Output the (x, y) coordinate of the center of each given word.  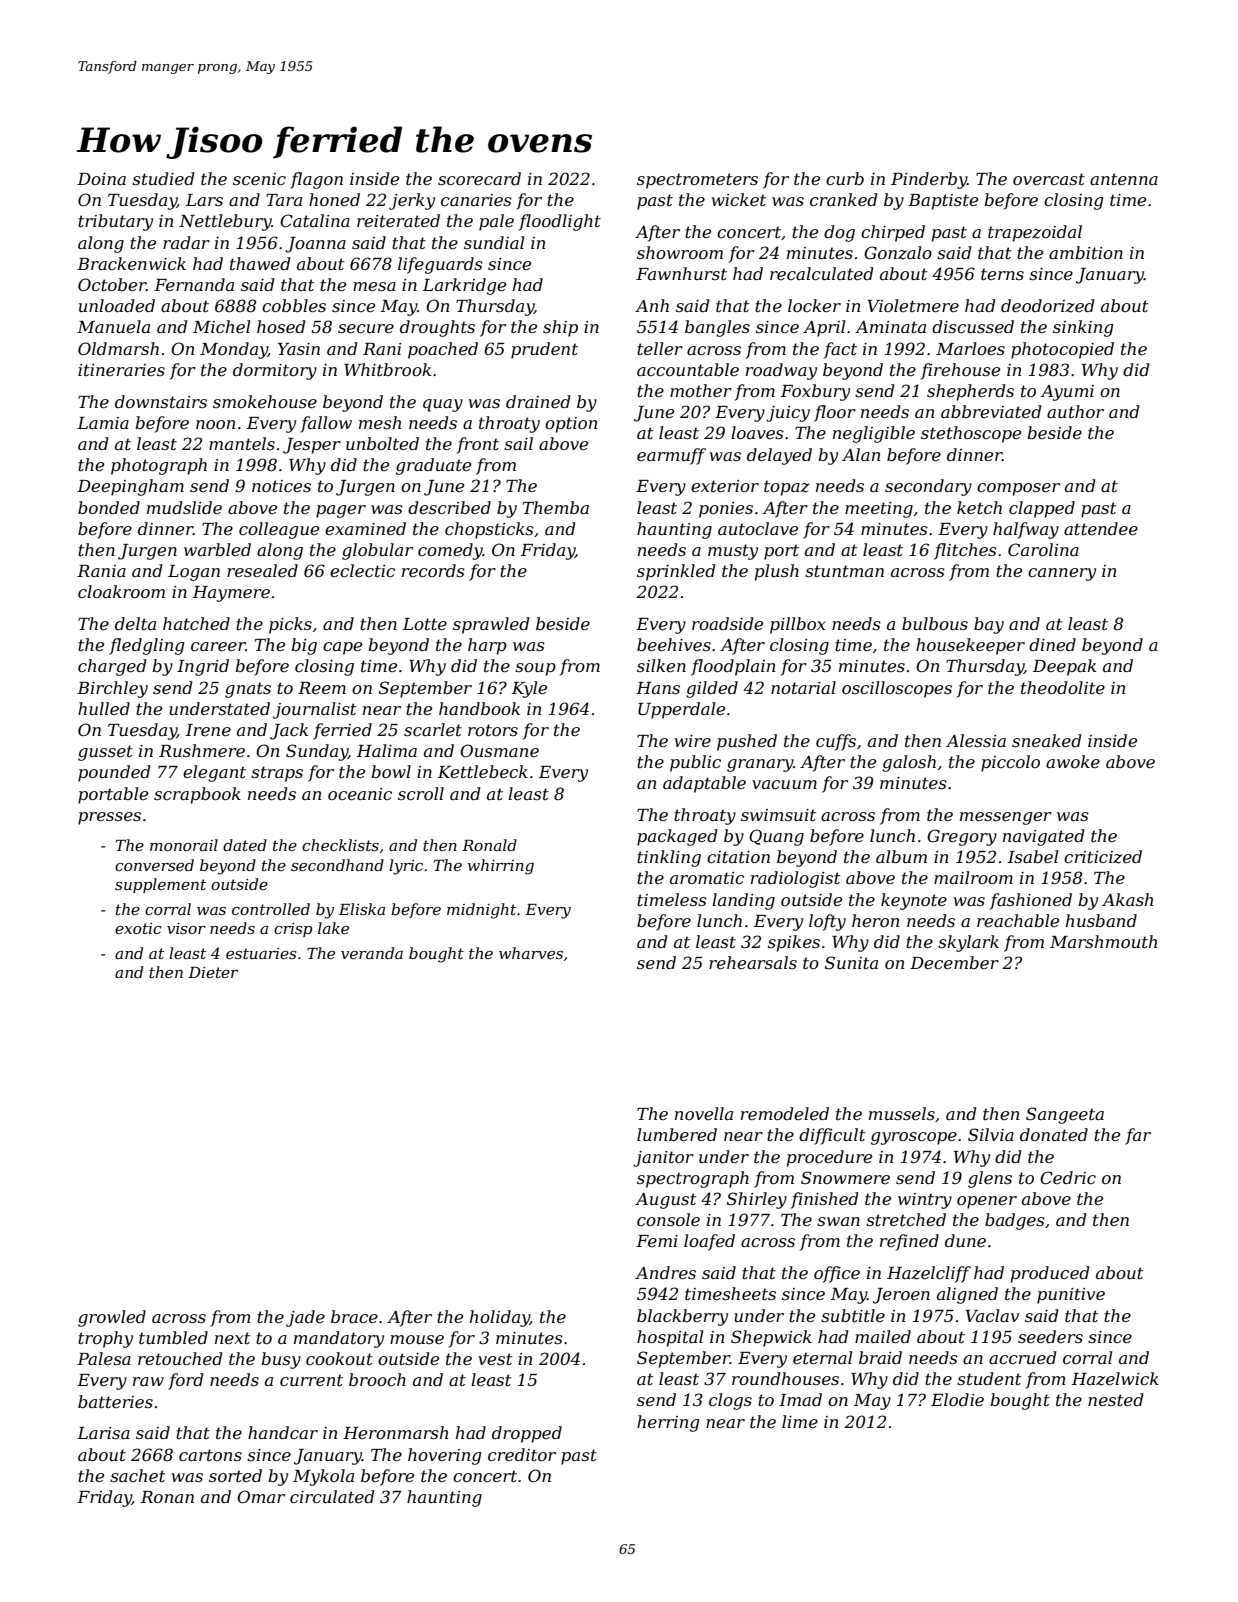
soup (535, 669)
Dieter (213, 972)
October (112, 284)
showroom (680, 252)
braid (880, 1357)
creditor (522, 1454)
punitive (1071, 1296)
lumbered (677, 1134)
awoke (1073, 761)
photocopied (1062, 350)
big (304, 646)
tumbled (173, 1337)
